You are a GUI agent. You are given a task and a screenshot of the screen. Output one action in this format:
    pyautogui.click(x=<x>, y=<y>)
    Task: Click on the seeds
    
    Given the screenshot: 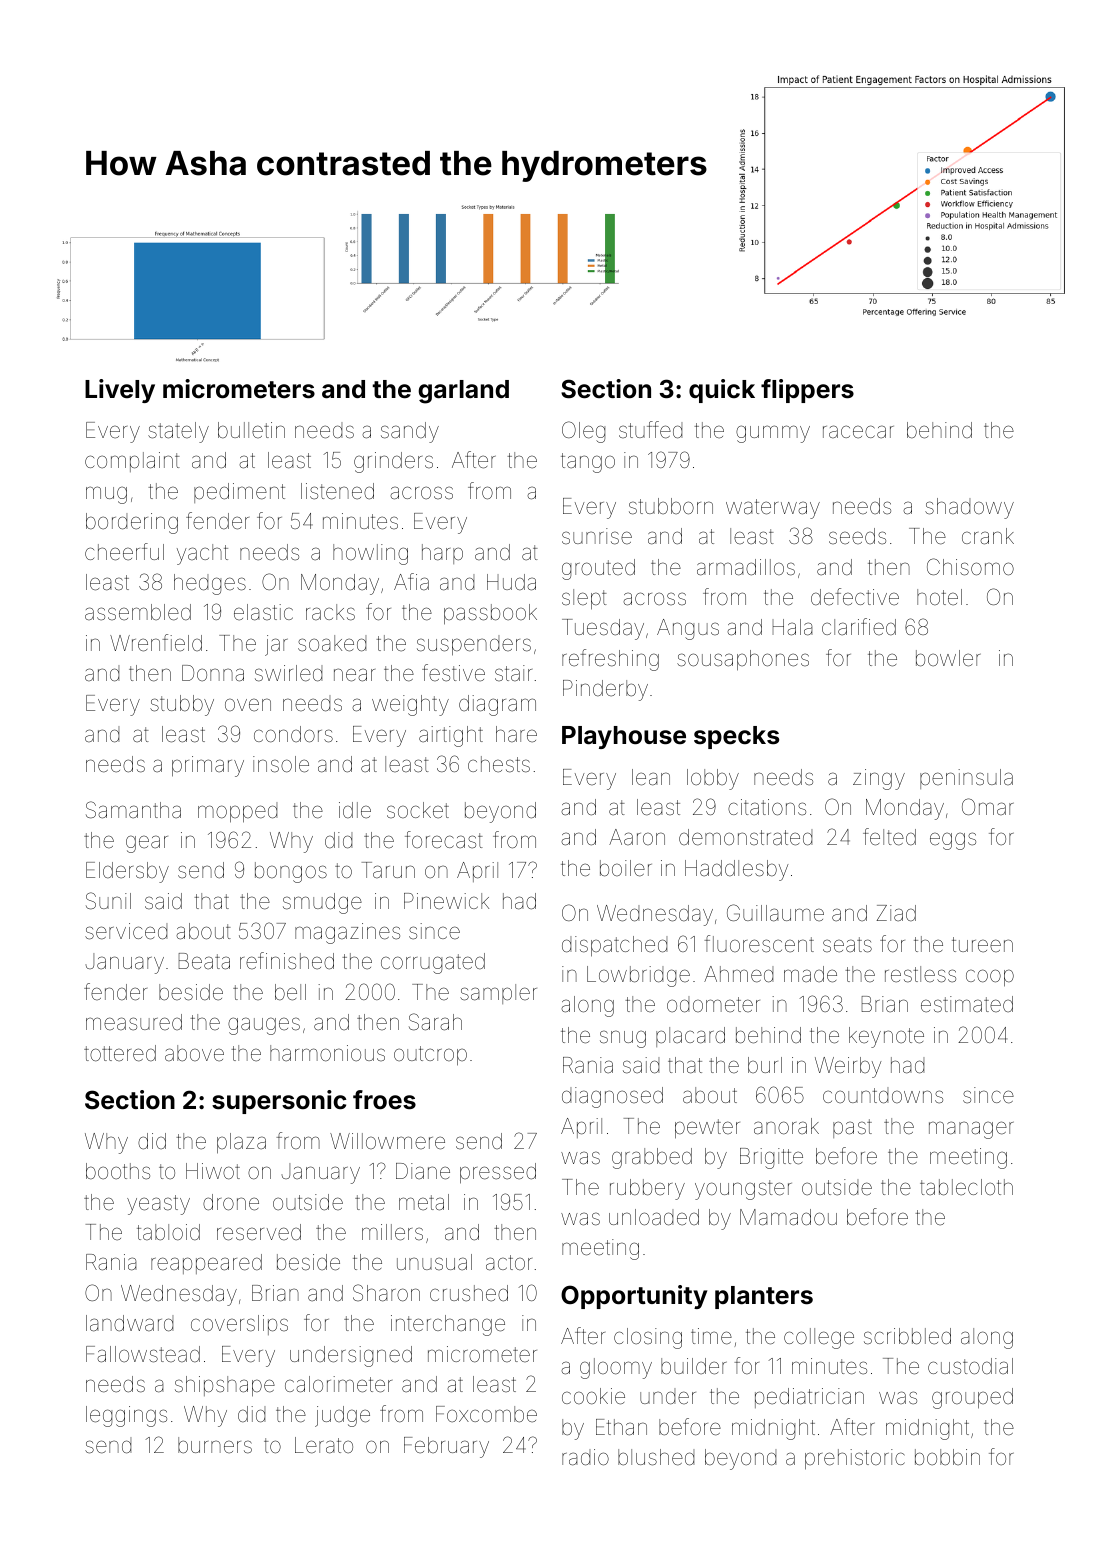 What is the action you would take?
    pyautogui.click(x=857, y=536)
